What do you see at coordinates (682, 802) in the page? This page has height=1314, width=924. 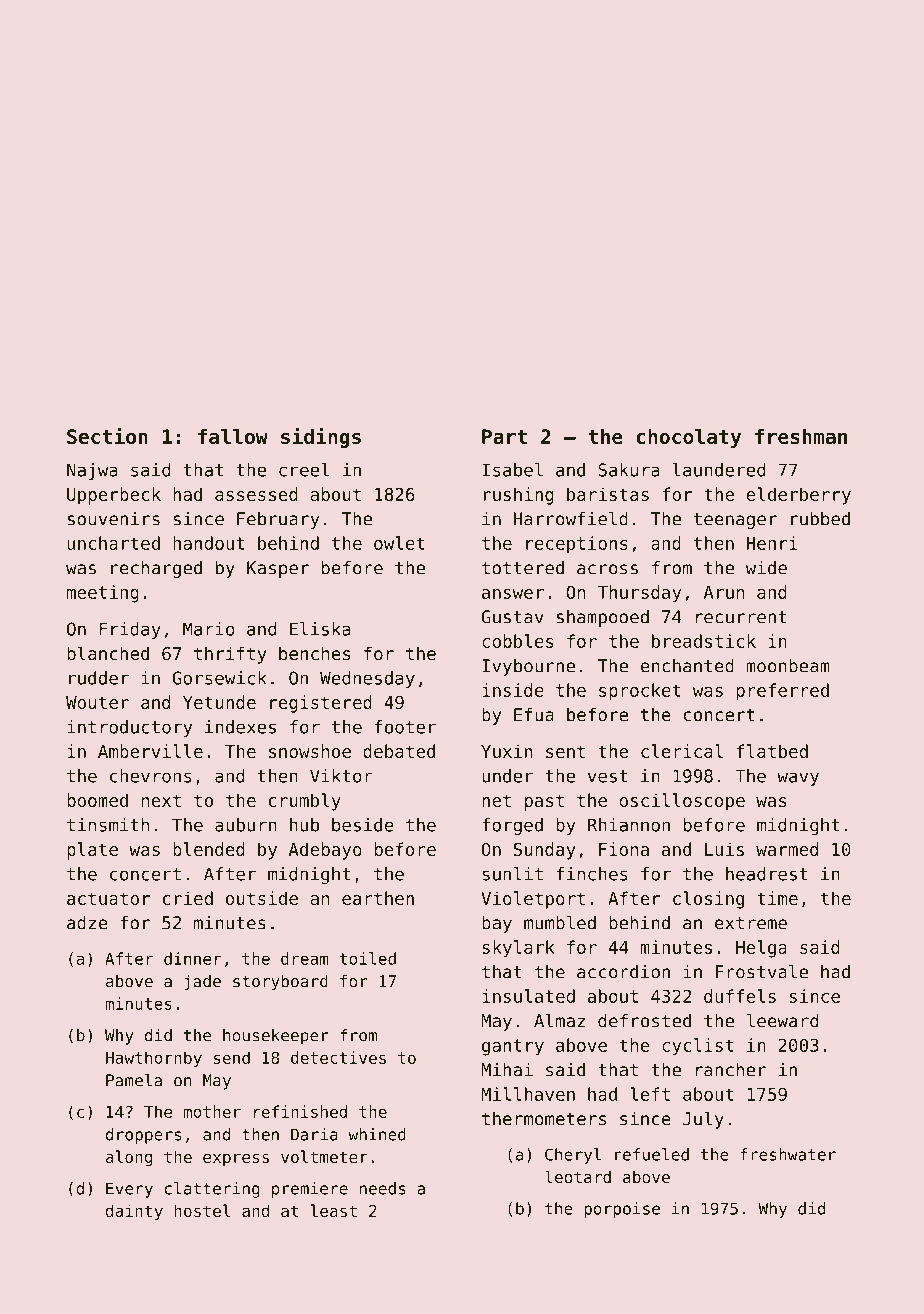 I see `oscilloscope` at bounding box center [682, 802].
